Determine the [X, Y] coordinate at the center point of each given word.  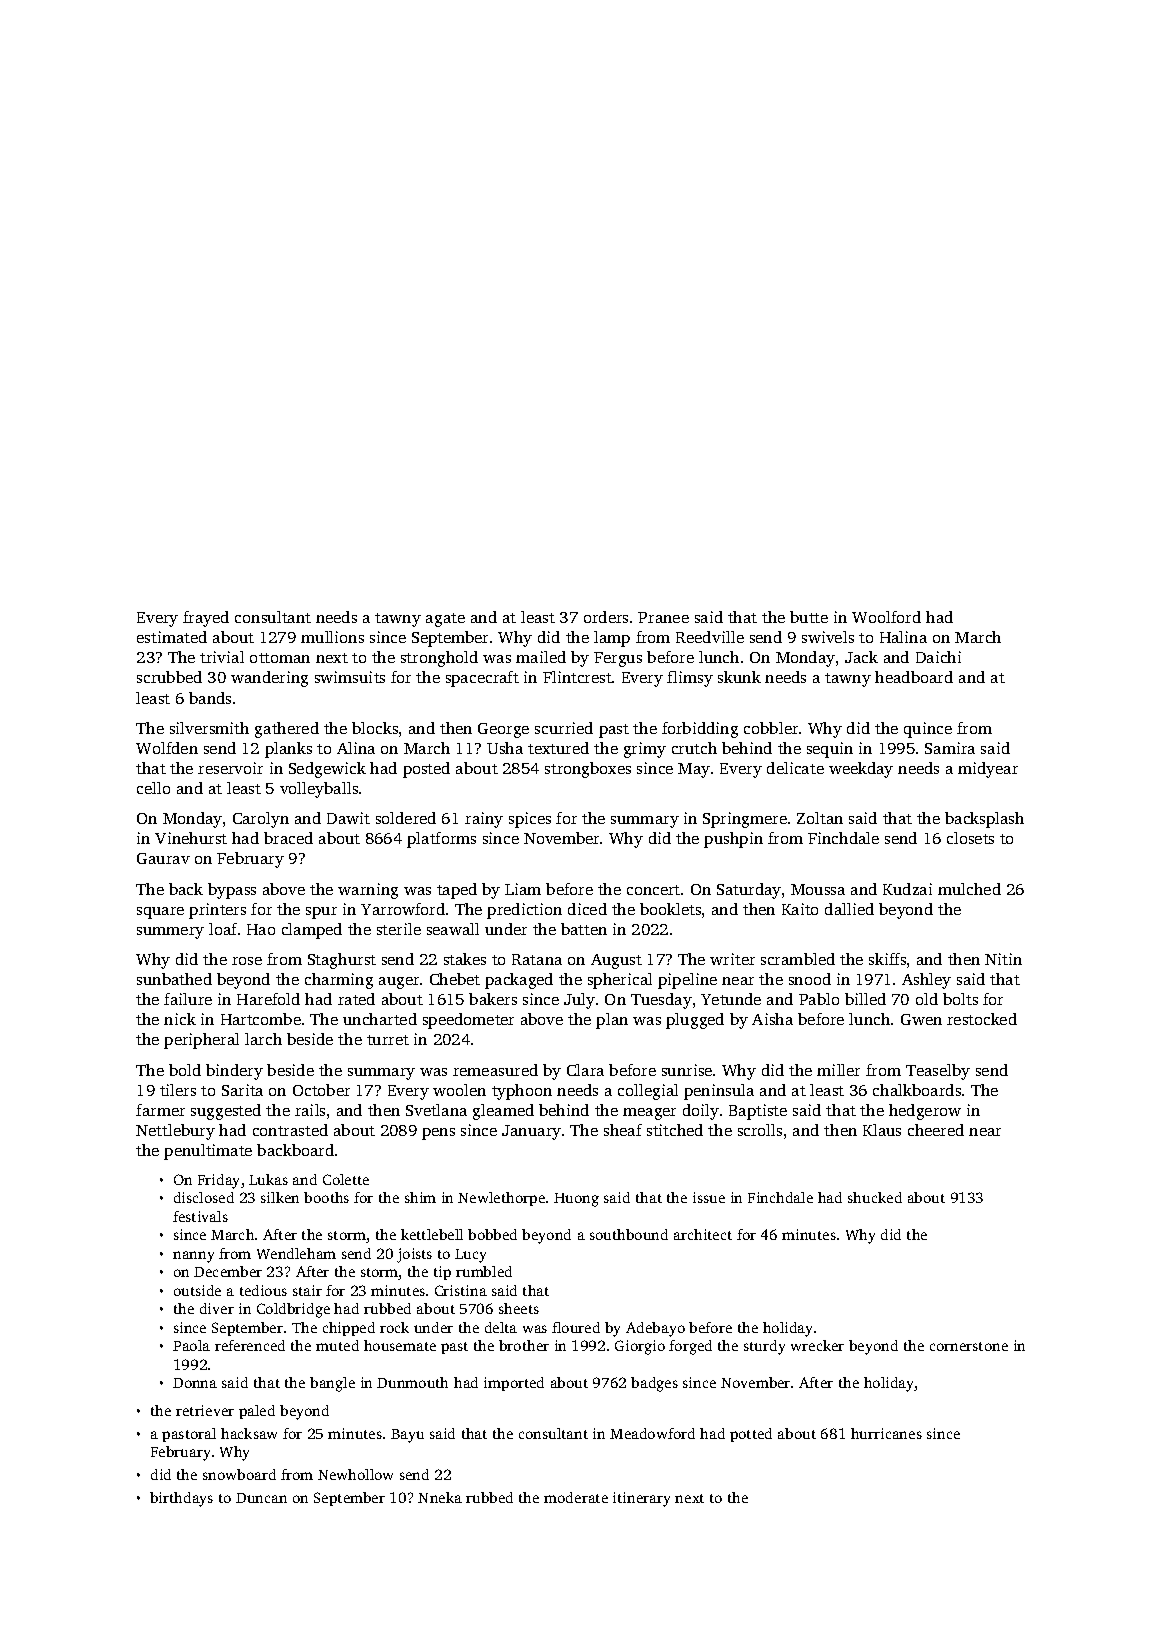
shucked [875, 1197]
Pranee [663, 617]
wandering [269, 679]
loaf [223, 929]
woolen [459, 1090]
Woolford [886, 617]
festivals [200, 1216]
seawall [453, 929]
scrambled [798, 959]
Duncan [261, 1498]
